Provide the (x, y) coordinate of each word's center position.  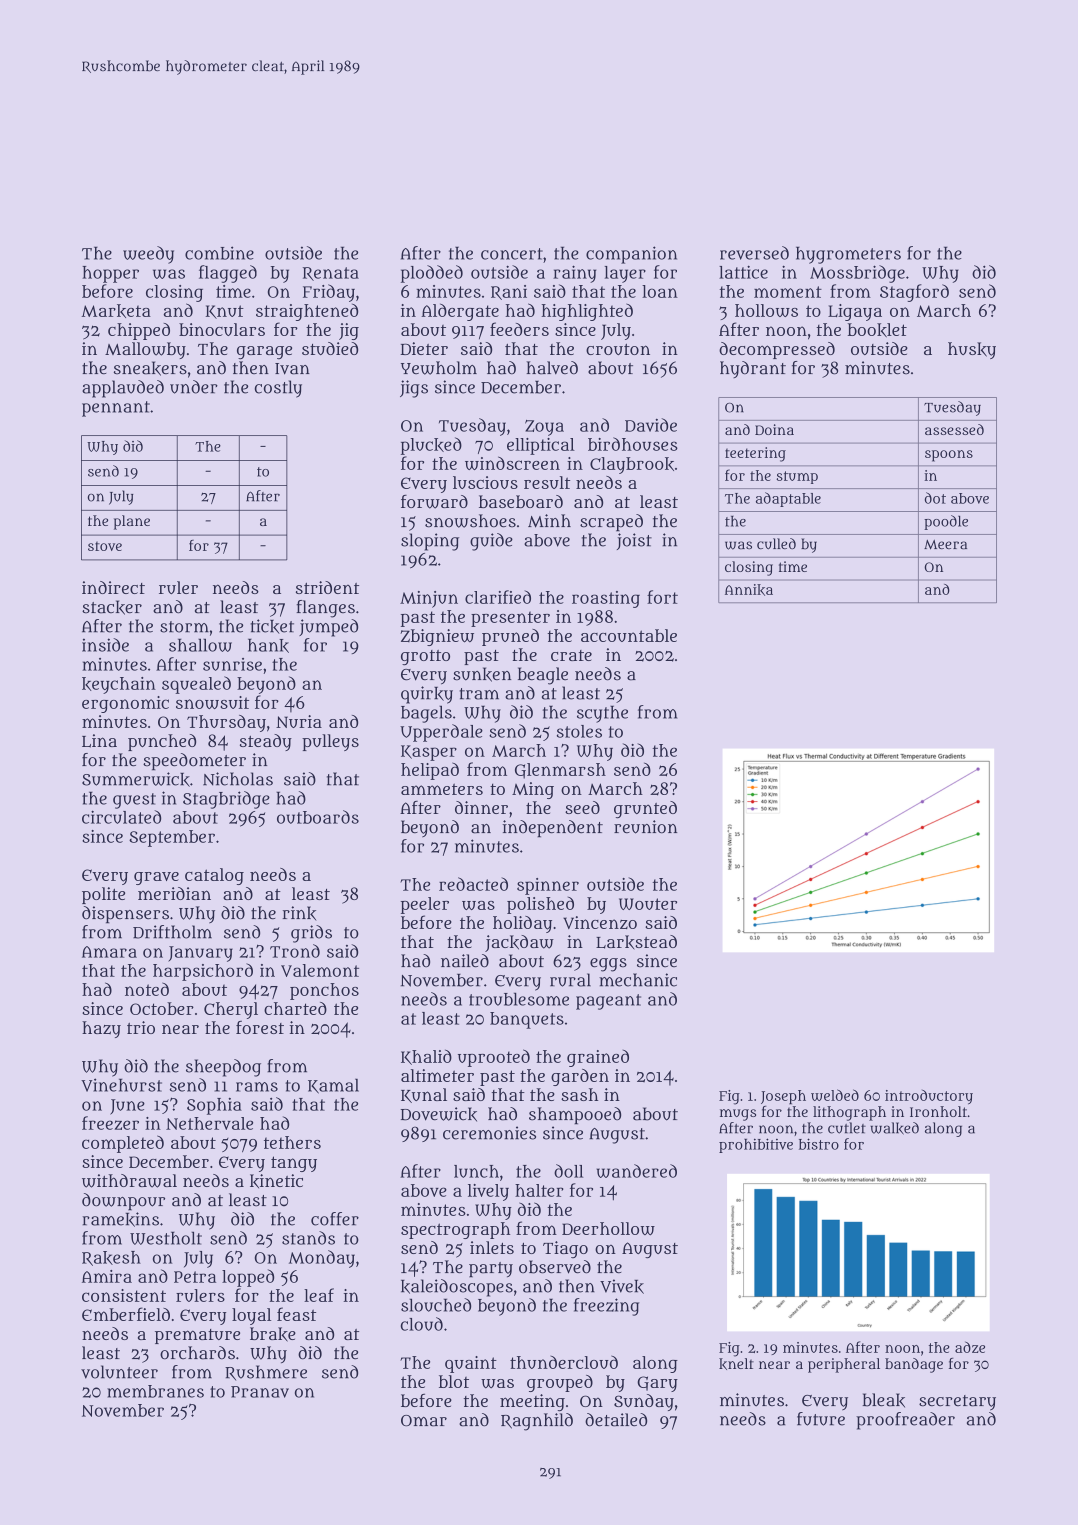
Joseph (783, 1097)
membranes (155, 1391)
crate (571, 655)
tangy (294, 1164)
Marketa (116, 311)
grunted (645, 810)
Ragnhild (537, 1422)
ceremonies (489, 1133)
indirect (113, 587)
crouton (618, 349)
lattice (743, 272)
